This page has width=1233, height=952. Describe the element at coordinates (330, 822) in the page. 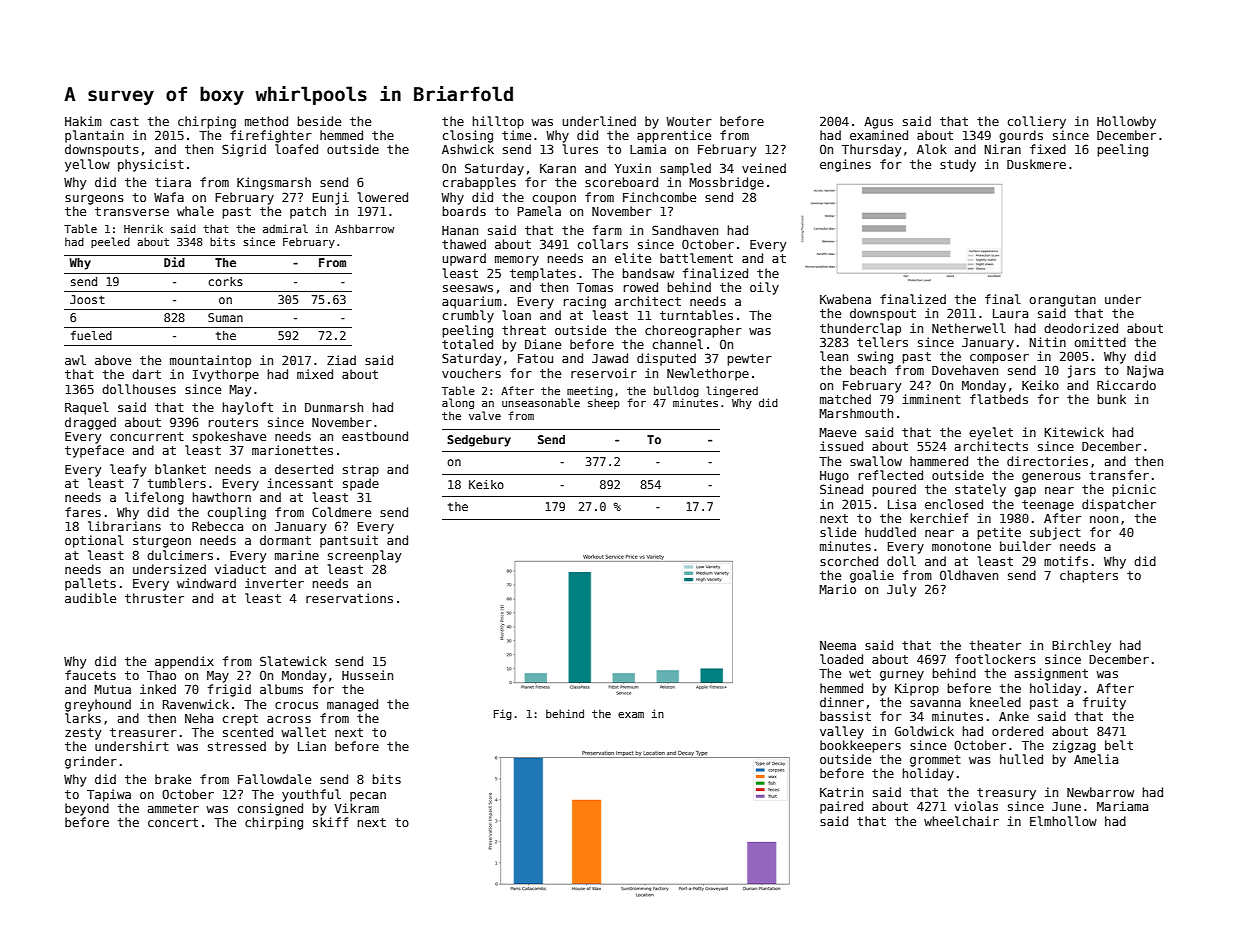

I see `skiff` at that location.
